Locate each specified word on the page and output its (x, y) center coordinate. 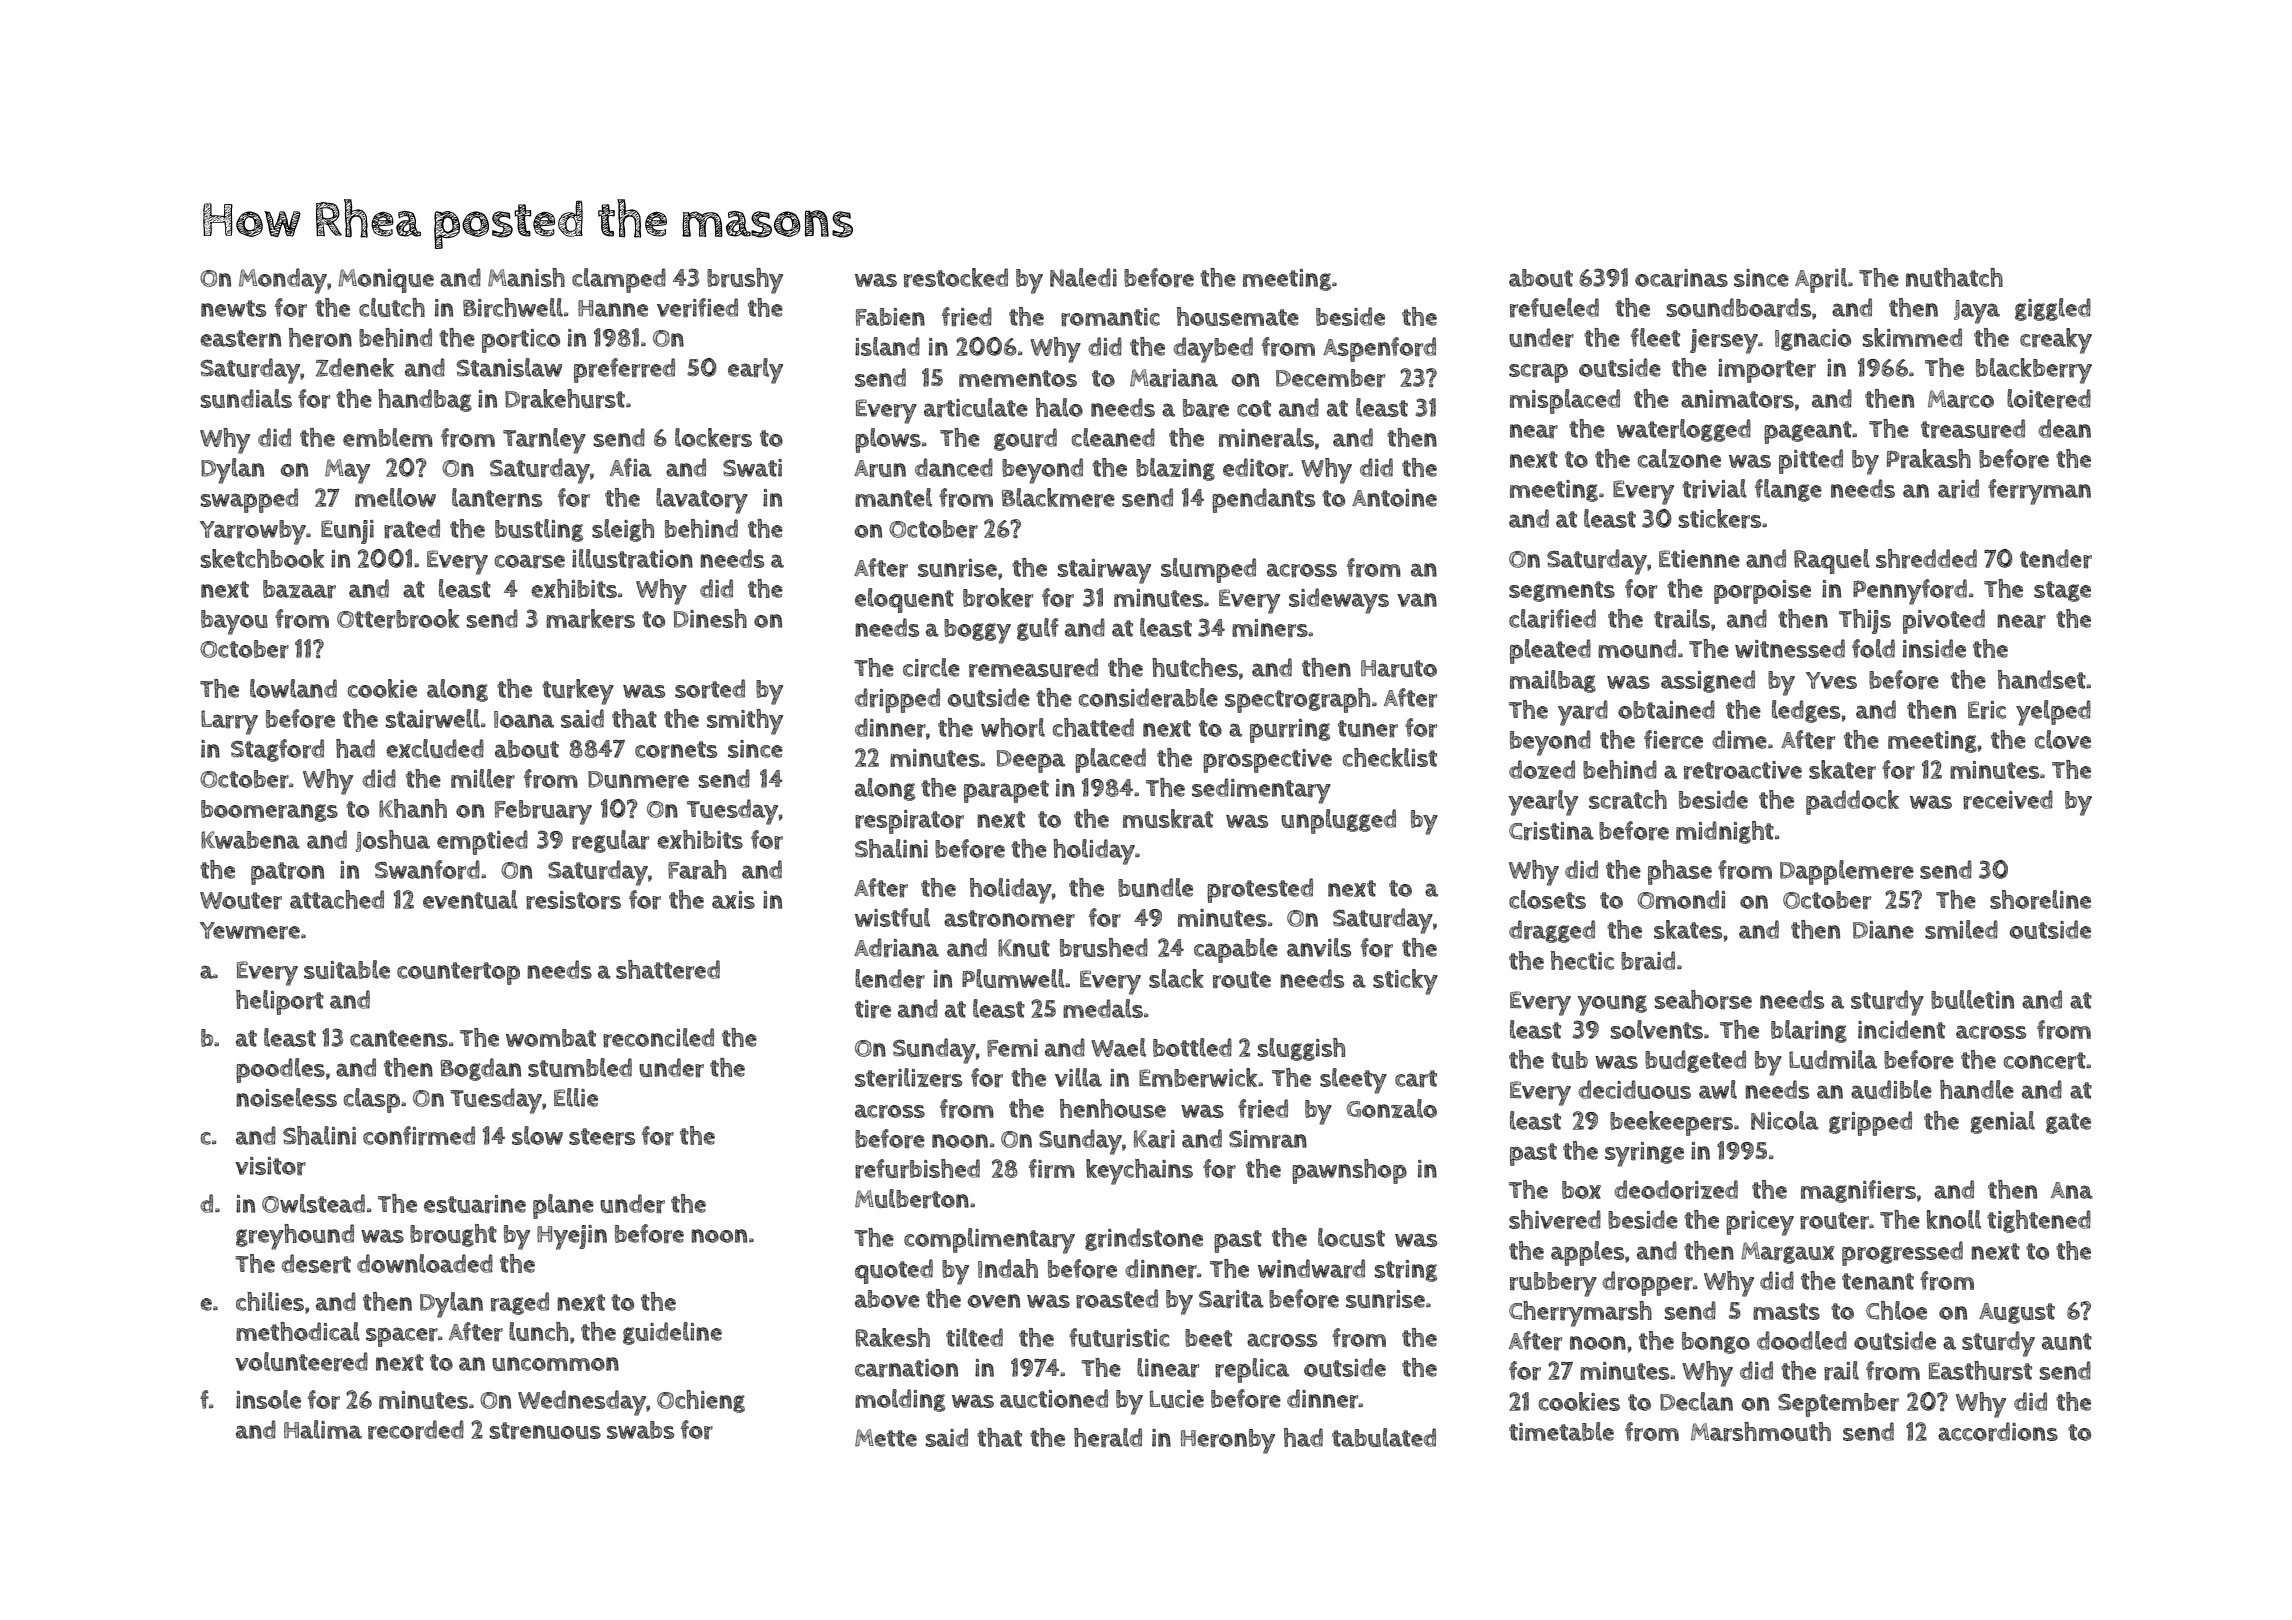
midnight (1725, 832)
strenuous (545, 1431)
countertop (458, 973)
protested (1260, 890)
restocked (956, 278)
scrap (1538, 373)
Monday (283, 281)
